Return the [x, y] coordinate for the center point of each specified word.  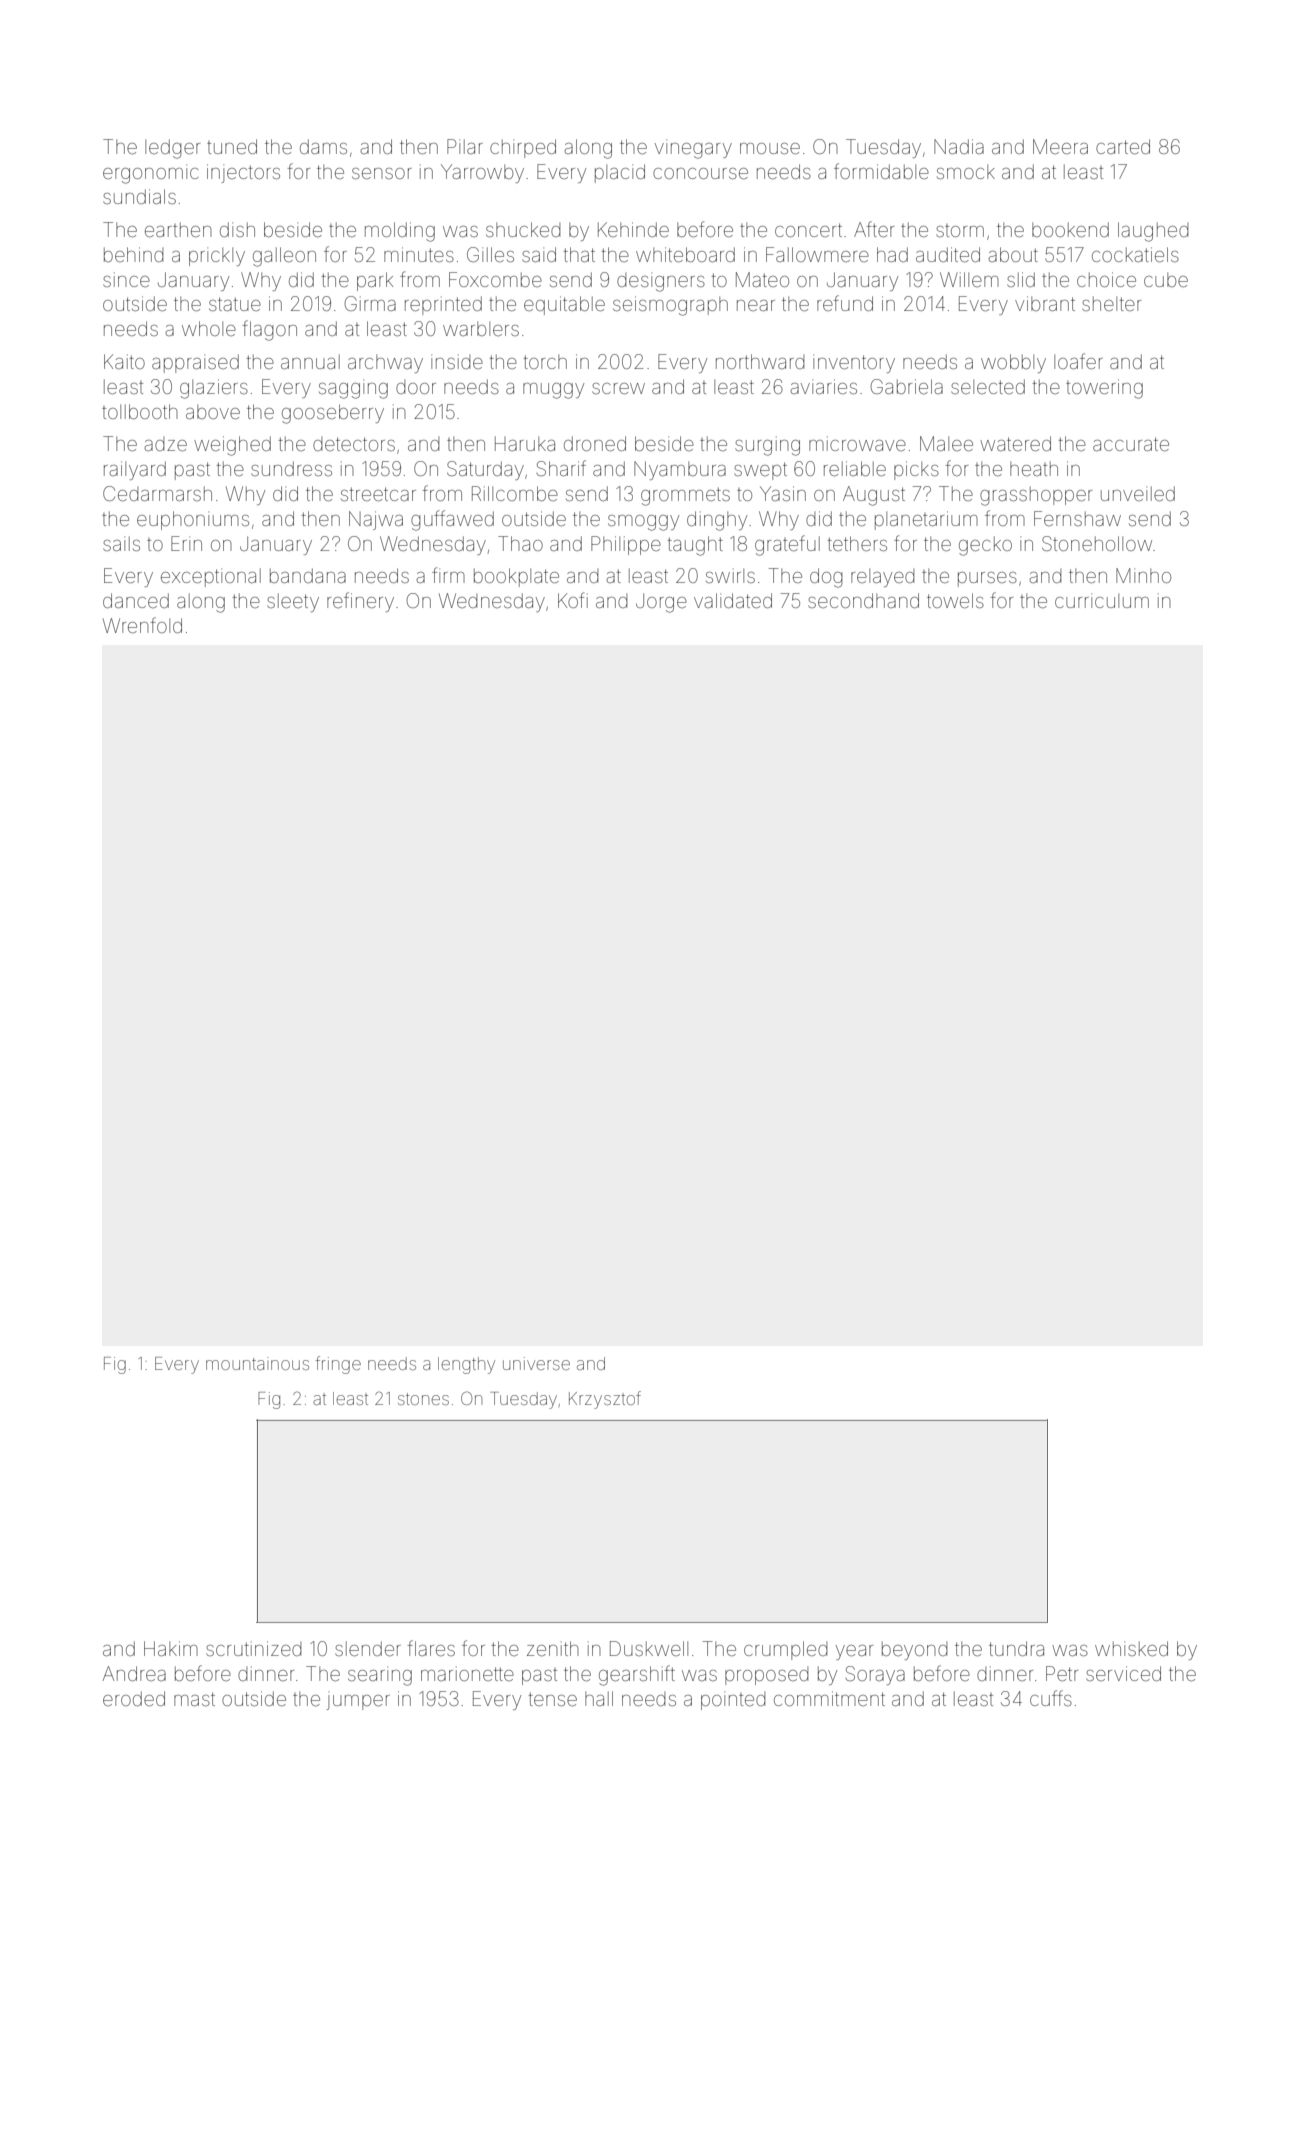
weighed [232, 446]
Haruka [525, 443]
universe [536, 1363]
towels [955, 600]
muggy [553, 391]
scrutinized [253, 1648]
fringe [338, 1365]
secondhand [863, 600]
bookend [1070, 229]
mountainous [257, 1363]
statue [235, 304]
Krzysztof [605, 1400]
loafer [1078, 361]
